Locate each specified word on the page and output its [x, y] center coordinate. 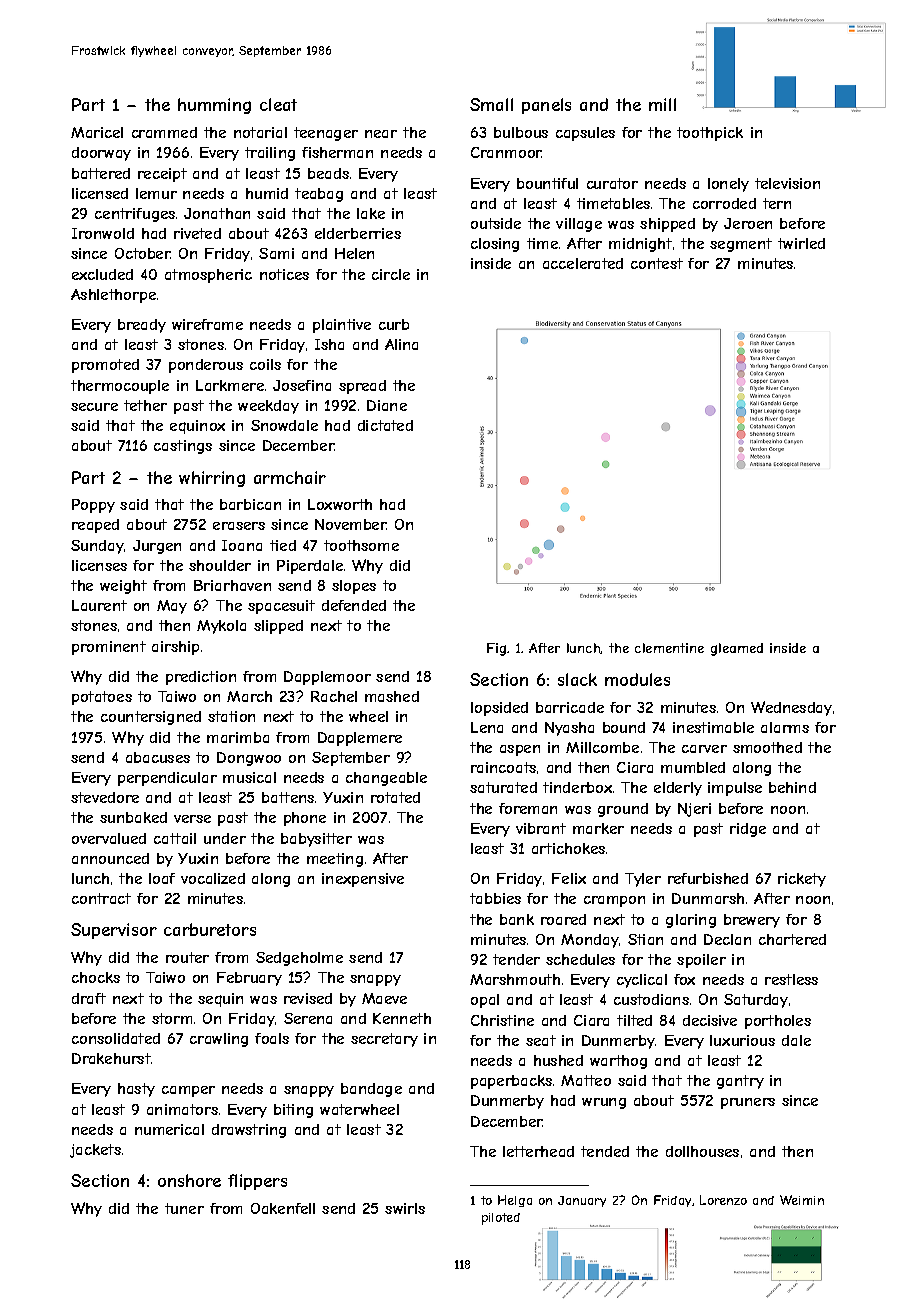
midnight [640, 245]
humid [267, 193]
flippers [257, 1182]
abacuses [158, 757]
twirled [801, 243]
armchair [290, 477]
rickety [802, 880]
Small [491, 104]
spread [362, 387]
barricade [570, 707]
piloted [501, 1219]
